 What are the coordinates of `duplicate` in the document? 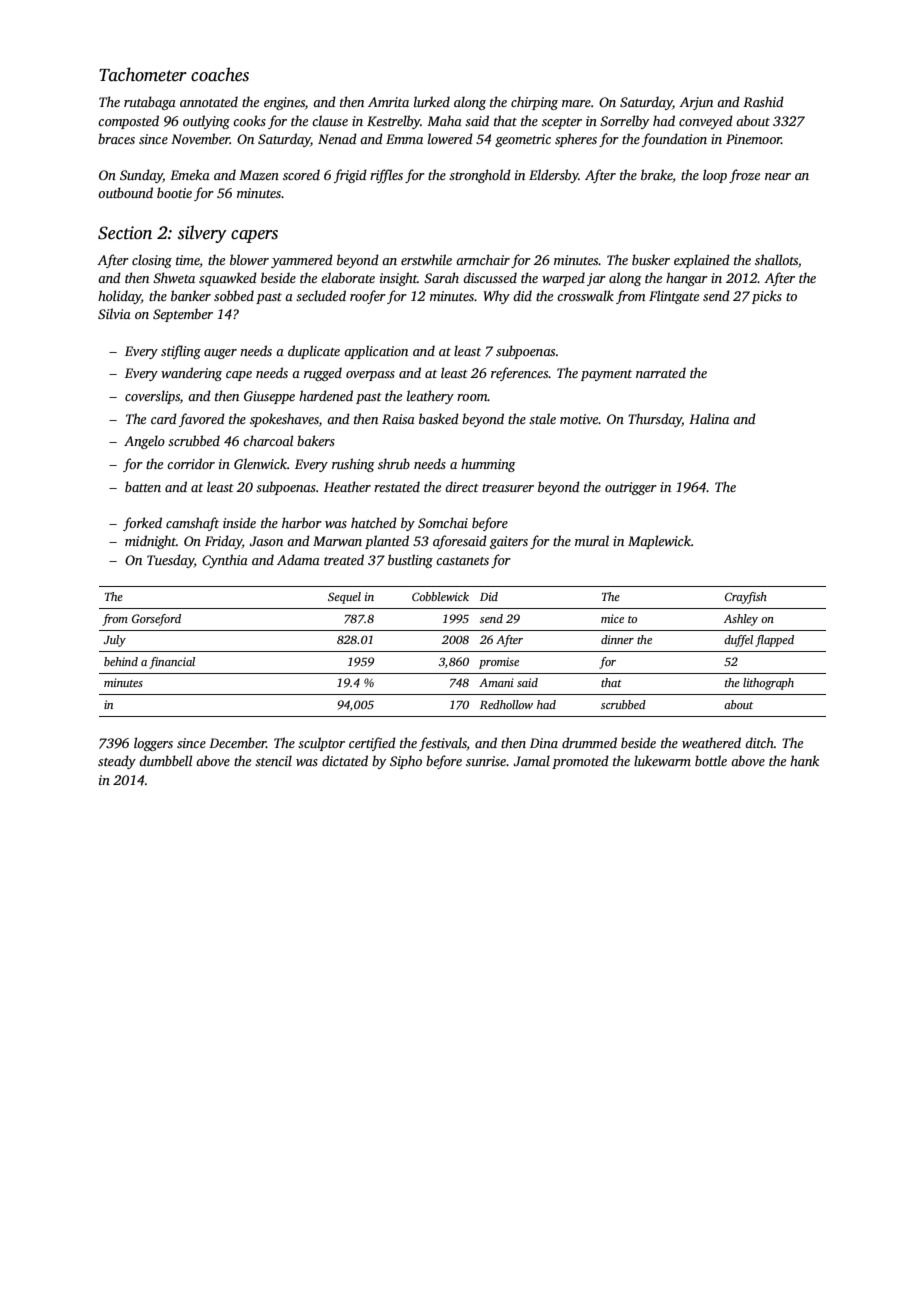 It's located at (314, 352).
